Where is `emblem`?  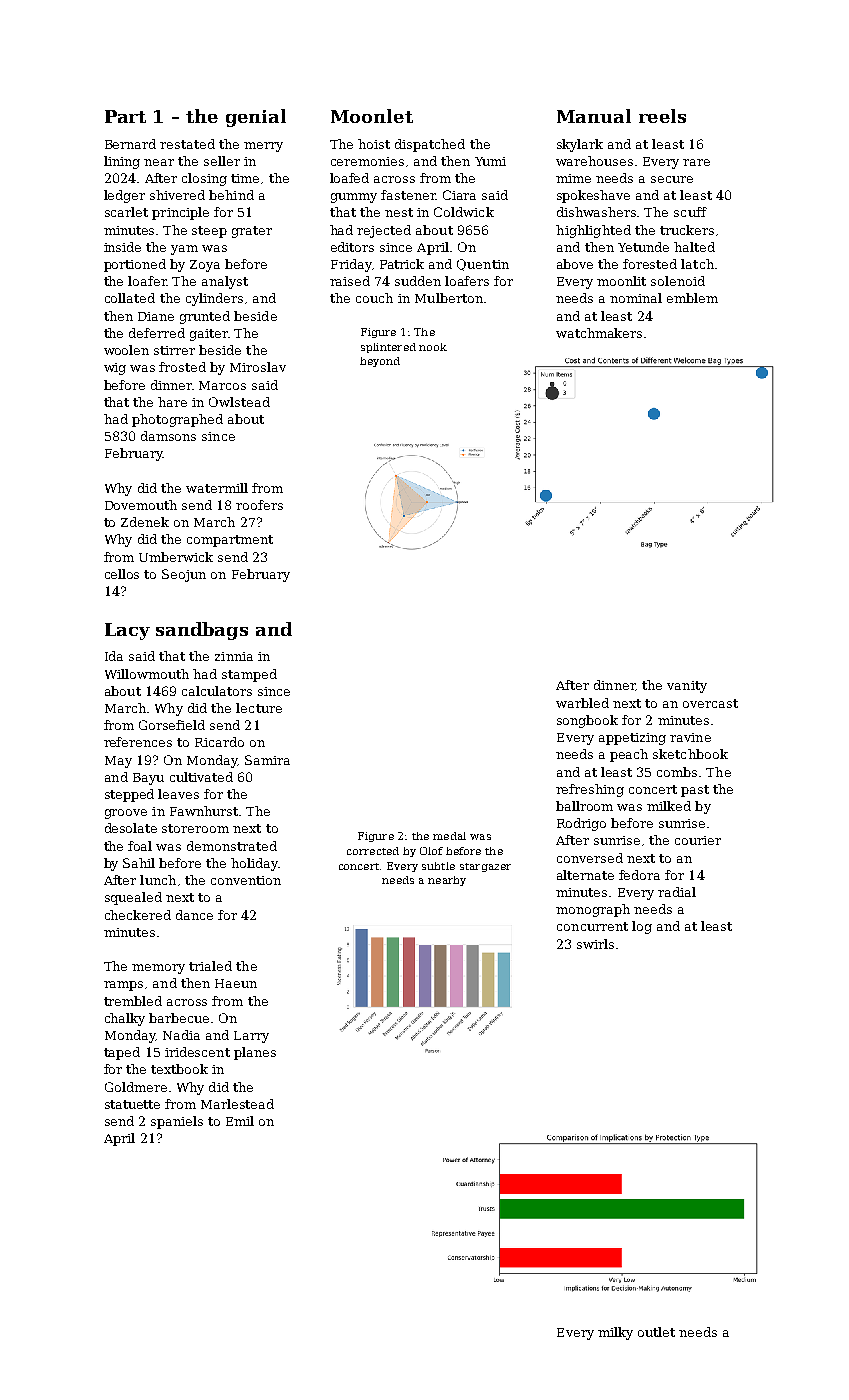 emblem is located at coordinates (692, 298).
